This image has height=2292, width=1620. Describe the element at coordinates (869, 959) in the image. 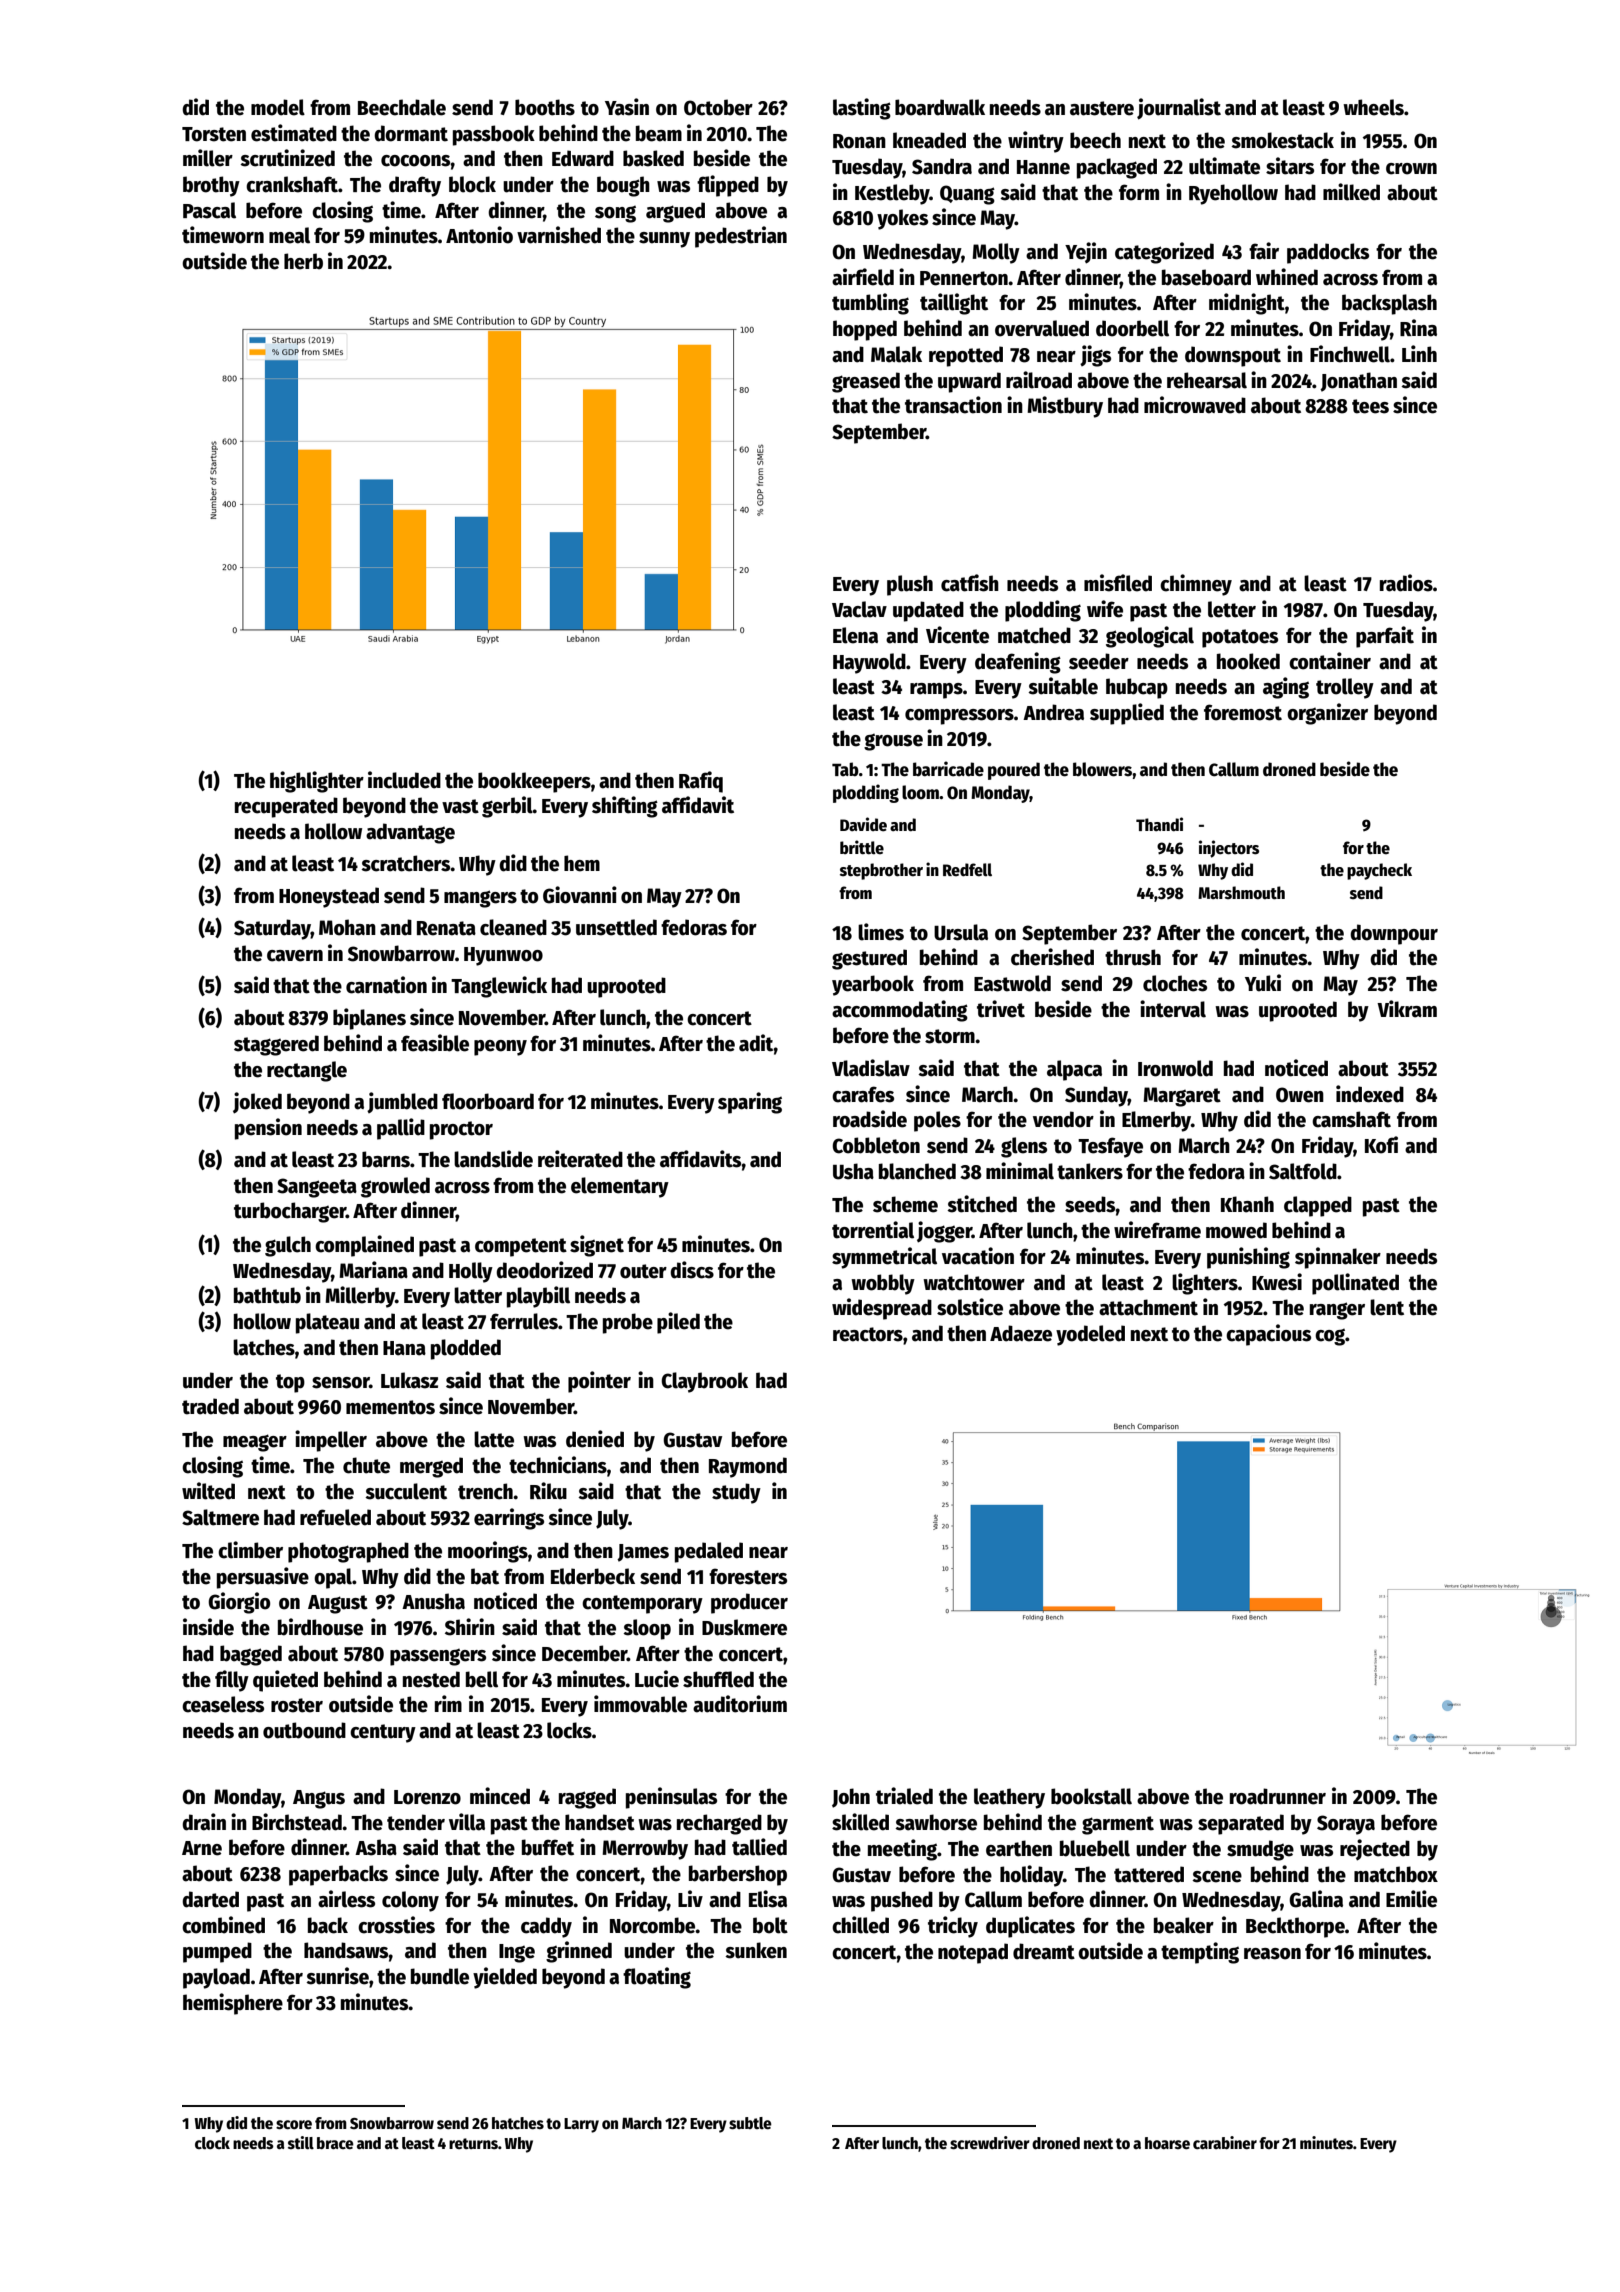

I see `gestured` at that location.
